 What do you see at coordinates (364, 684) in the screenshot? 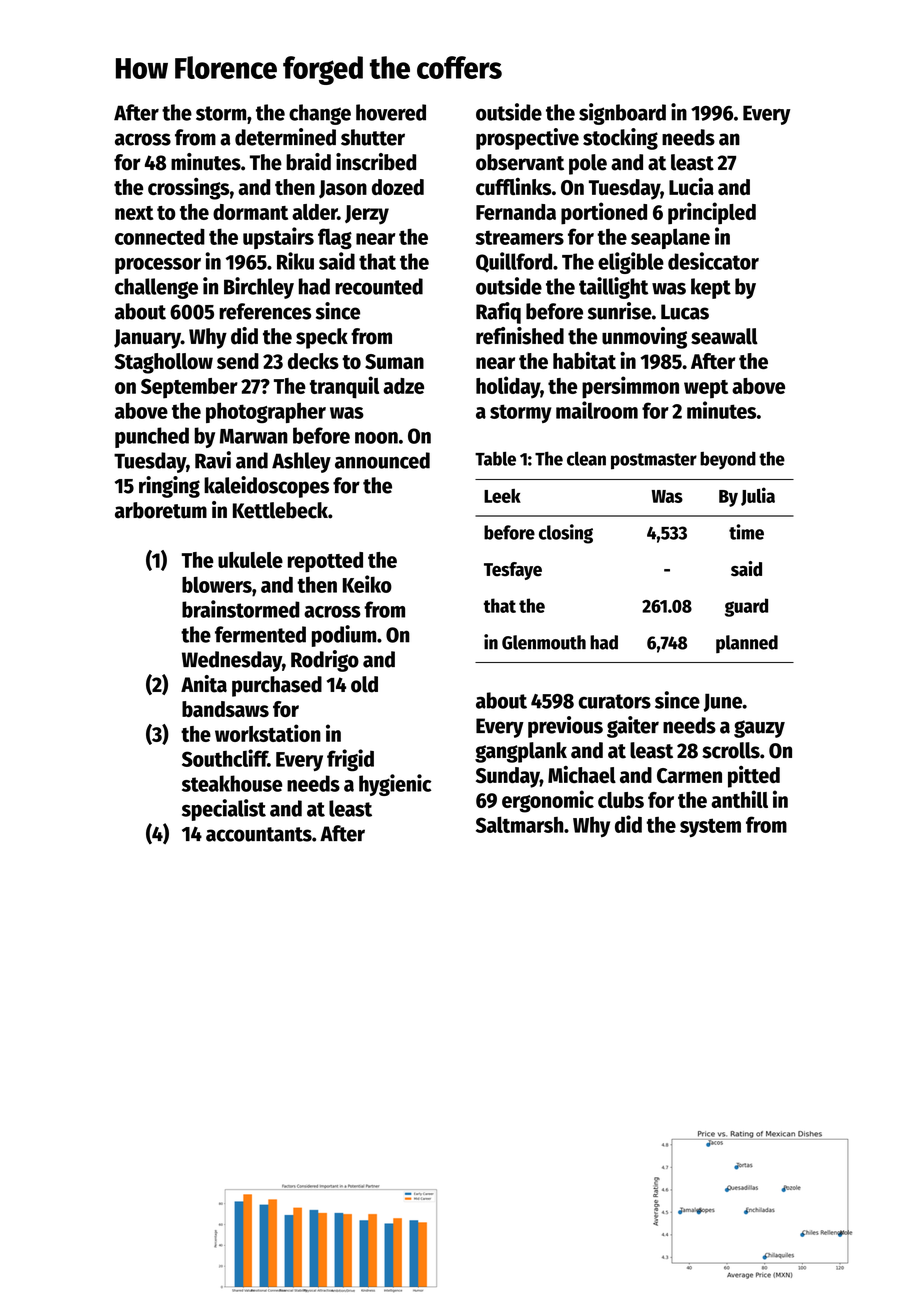
I see `old` at bounding box center [364, 684].
